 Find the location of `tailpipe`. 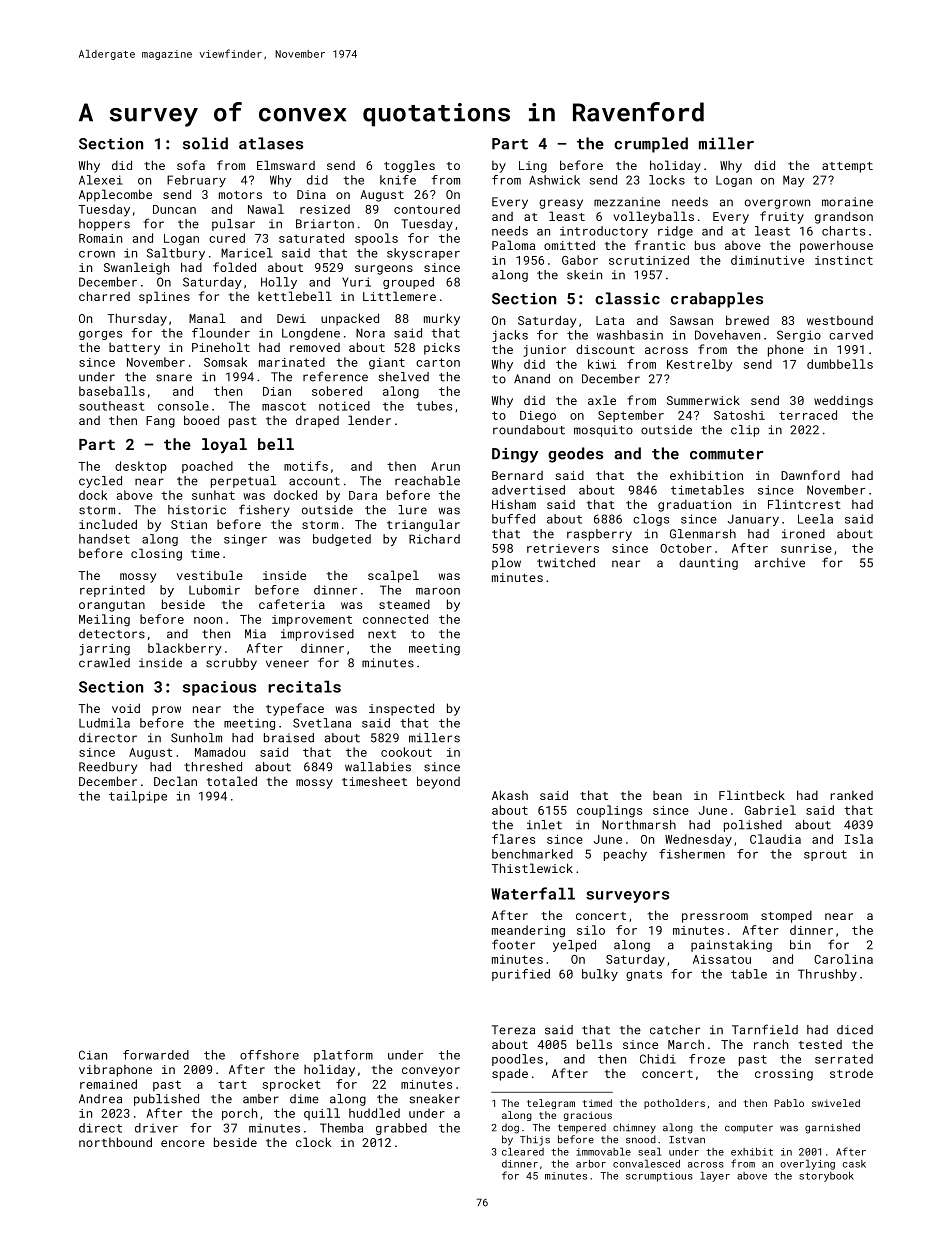

tailpipe is located at coordinates (138, 797).
